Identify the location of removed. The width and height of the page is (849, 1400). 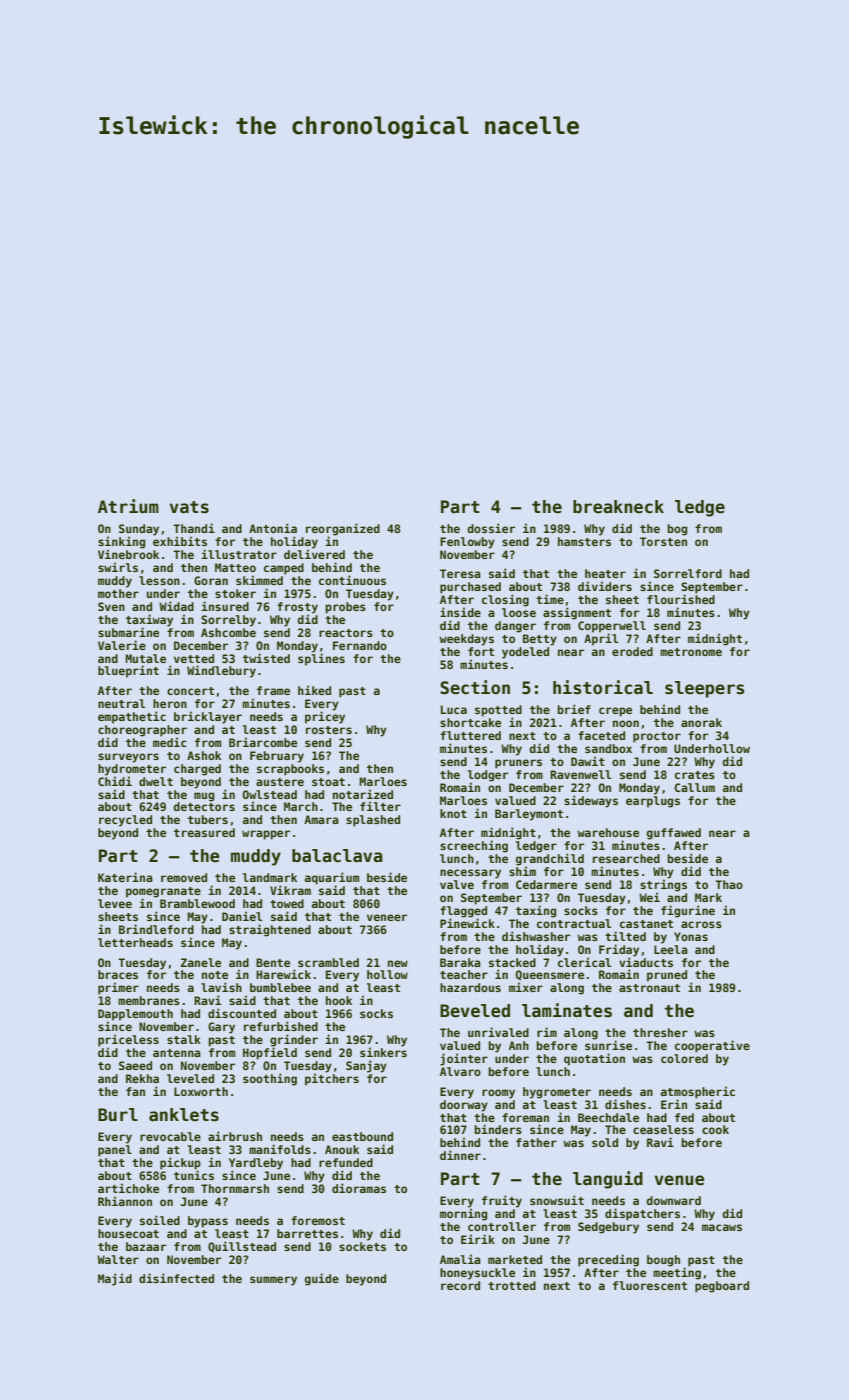
(184, 877).
